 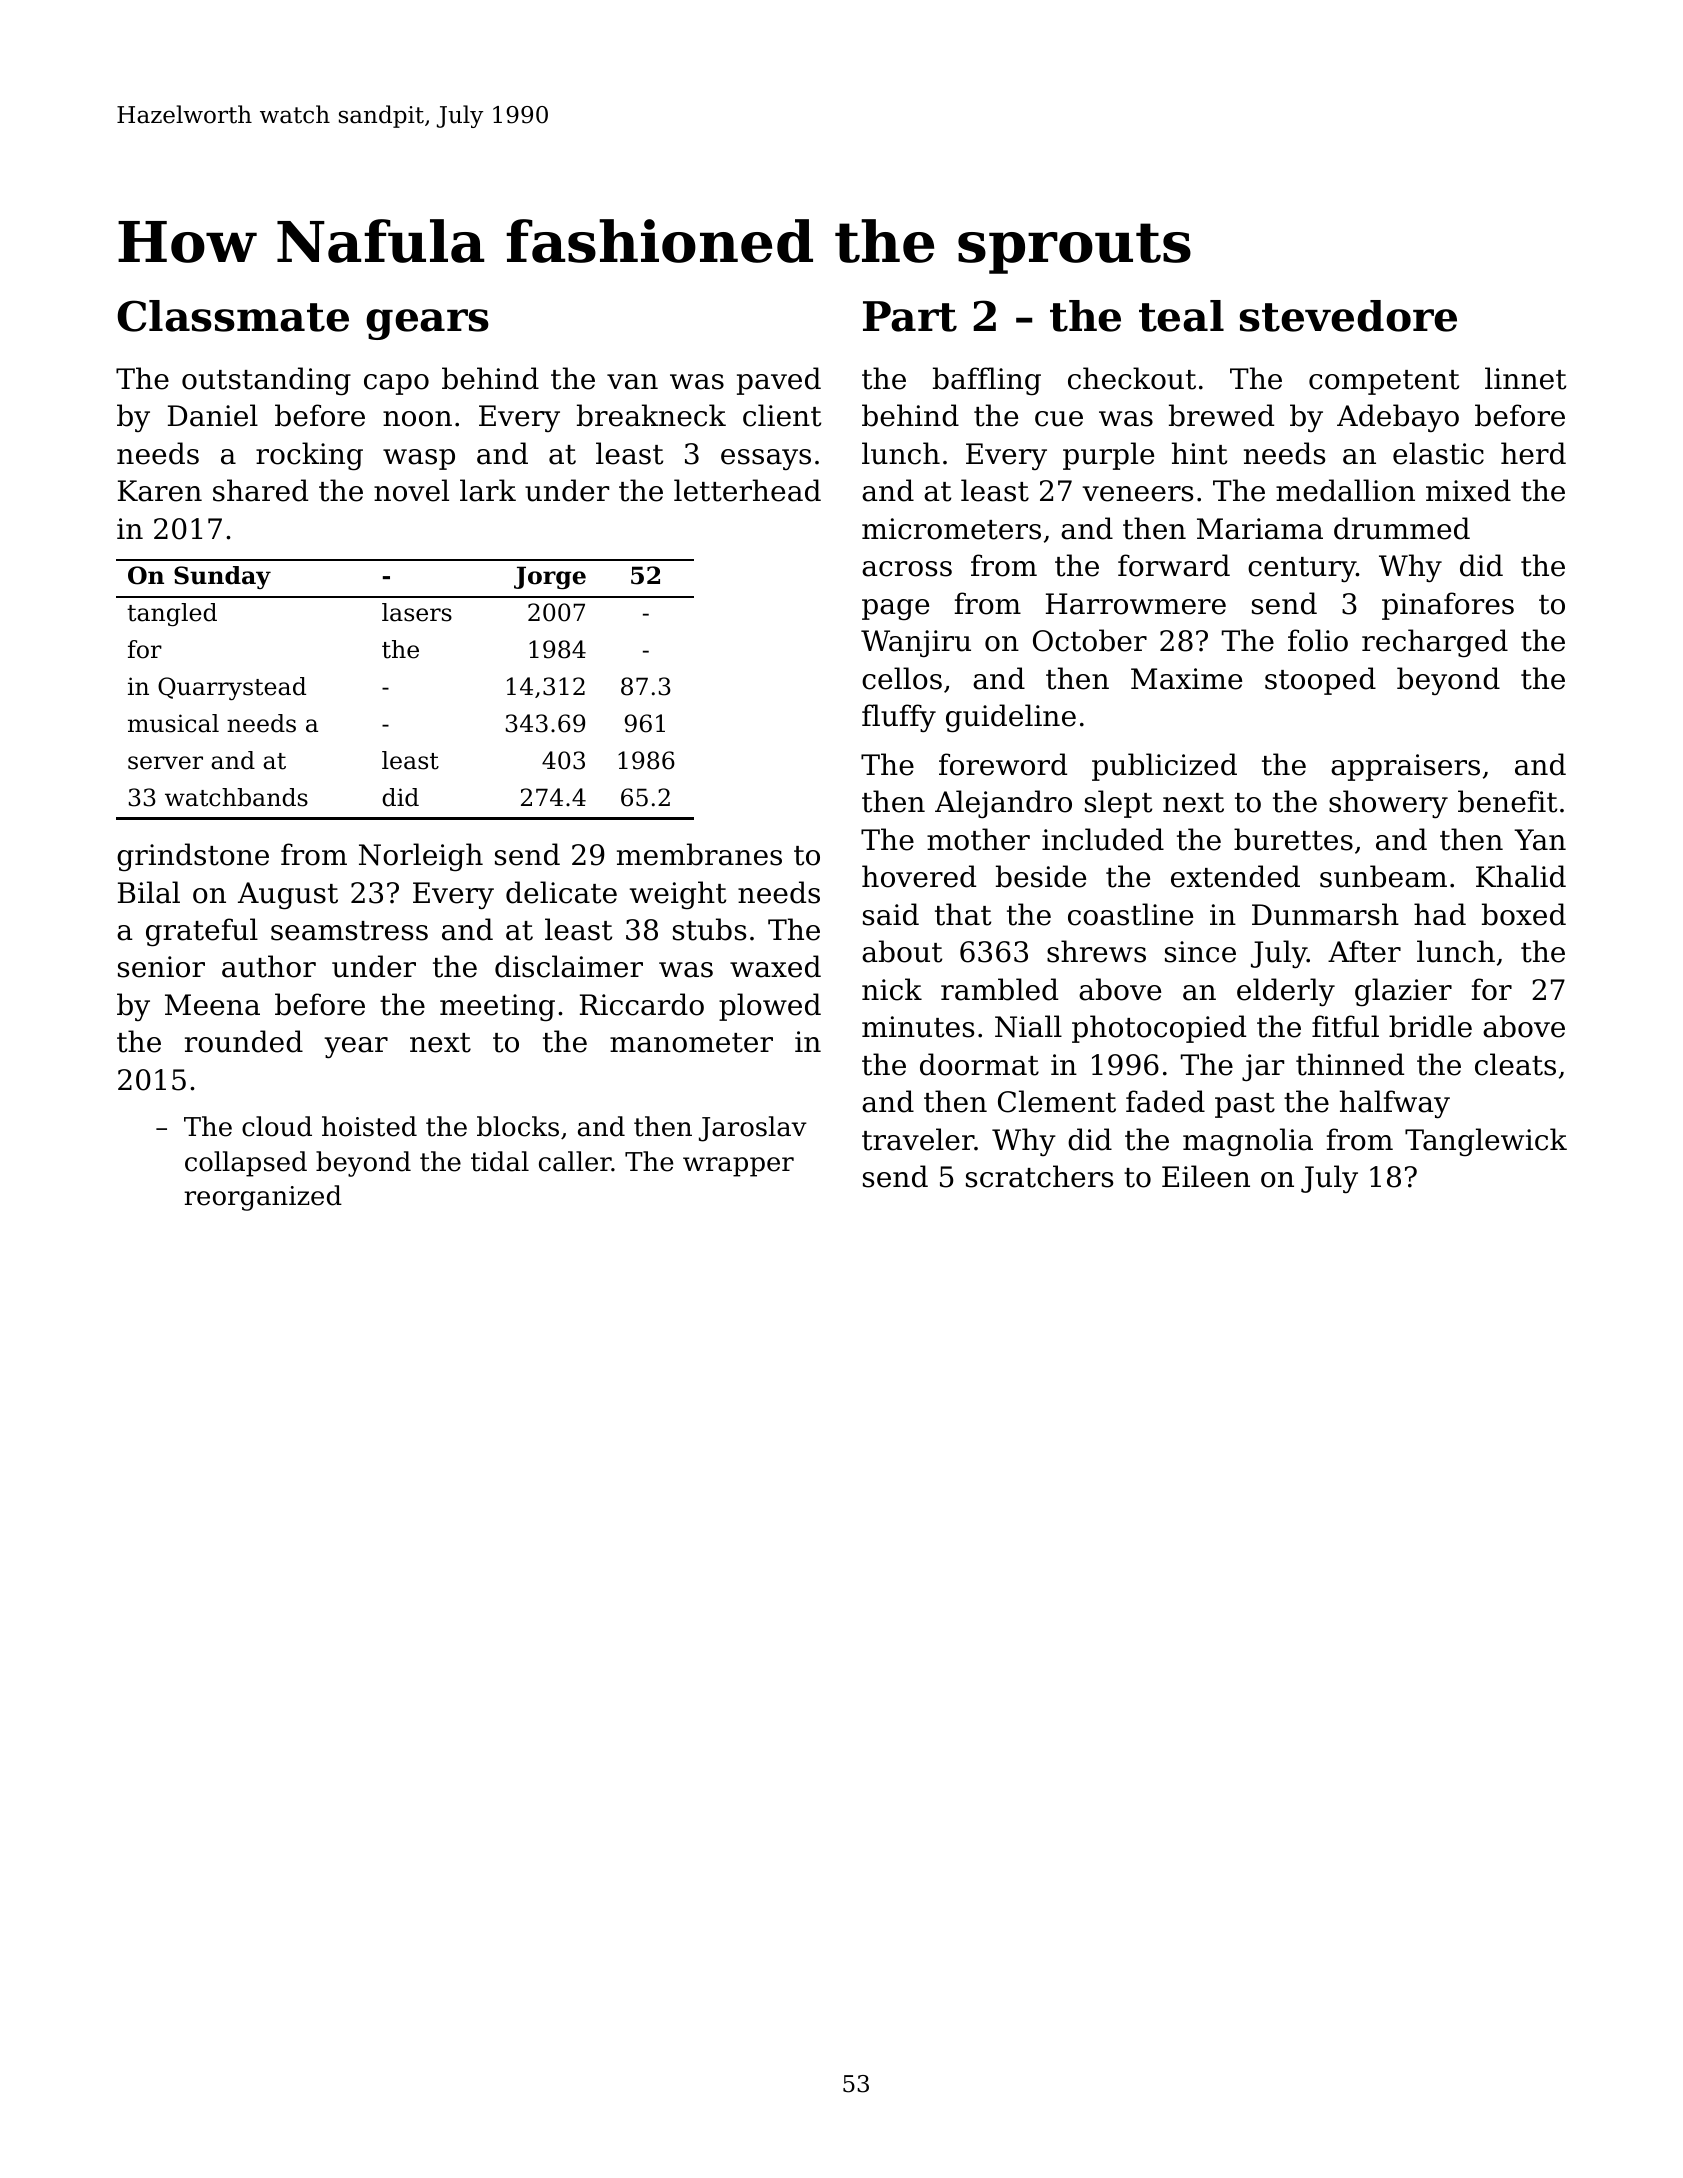 What do you see at coordinates (902, 951) in the screenshot?
I see `about` at bounding box center [902, 951].
